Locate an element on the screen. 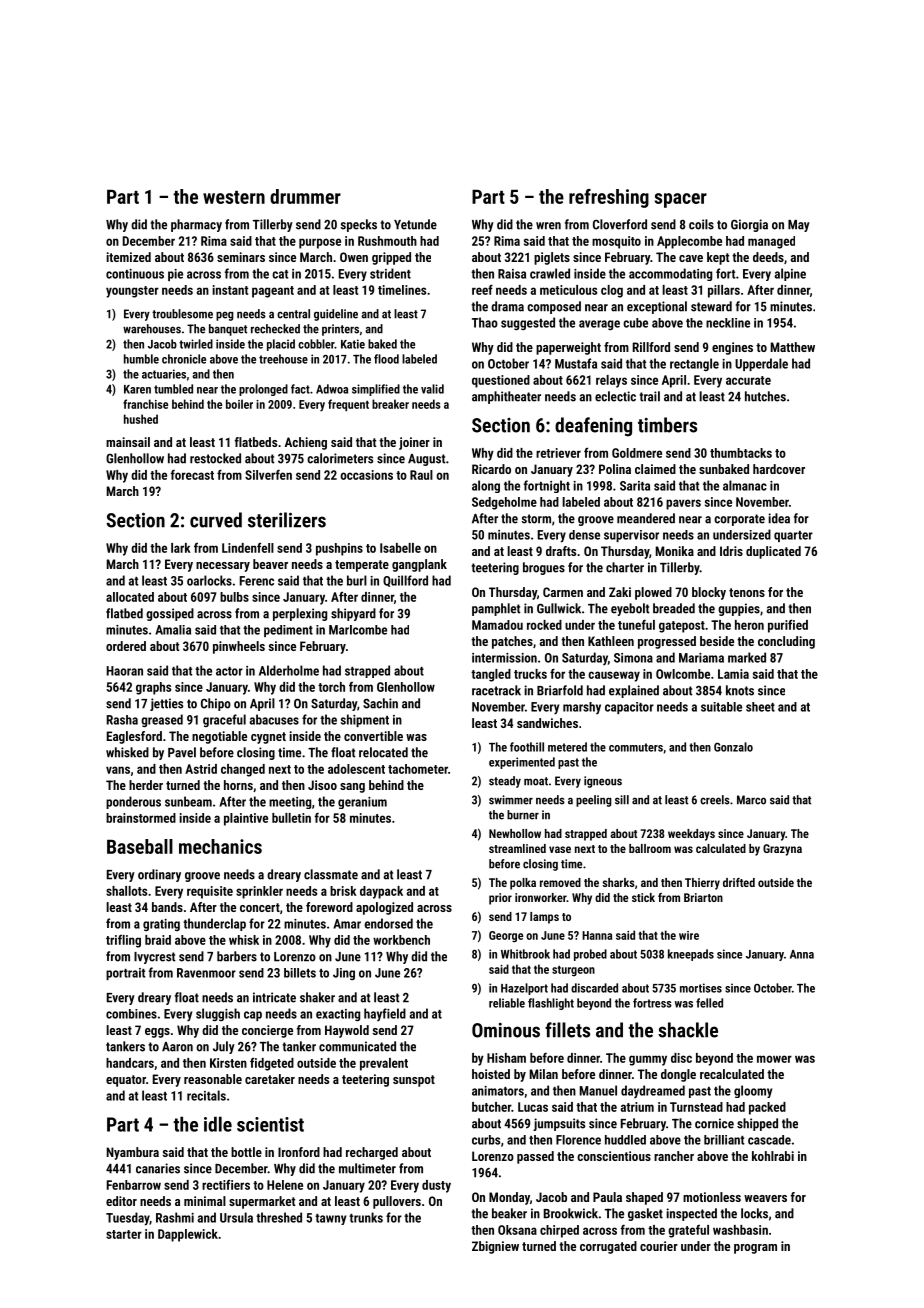  sunbeam is located at coordinates (188, 801).
